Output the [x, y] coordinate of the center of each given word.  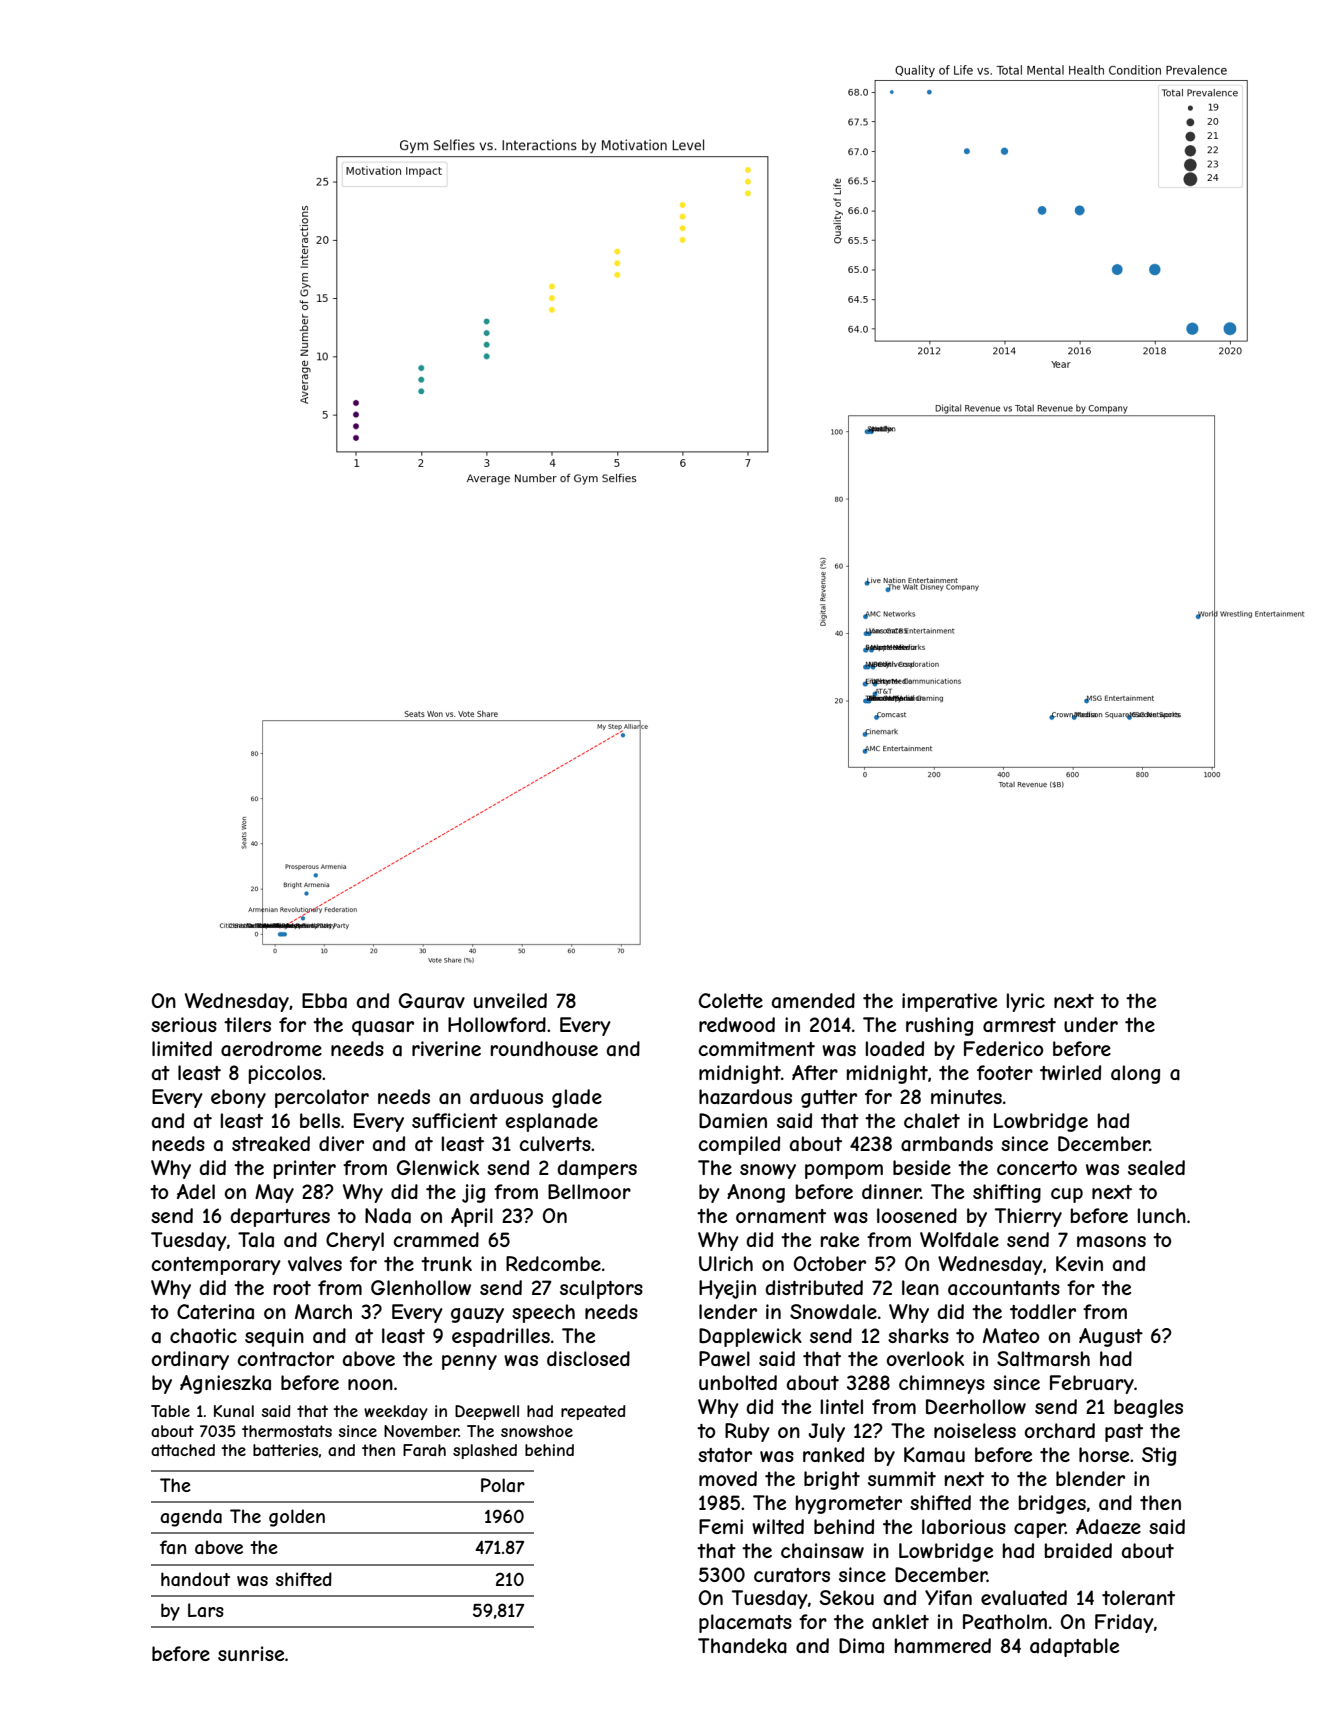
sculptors [601, 1289]
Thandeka [742, 1646]
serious [184, 1024]
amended [813, 1001]
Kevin [1079, 1263]
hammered [943, 1646]
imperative [949, 1002]
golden [297, 1518]
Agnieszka [225, 1384]
